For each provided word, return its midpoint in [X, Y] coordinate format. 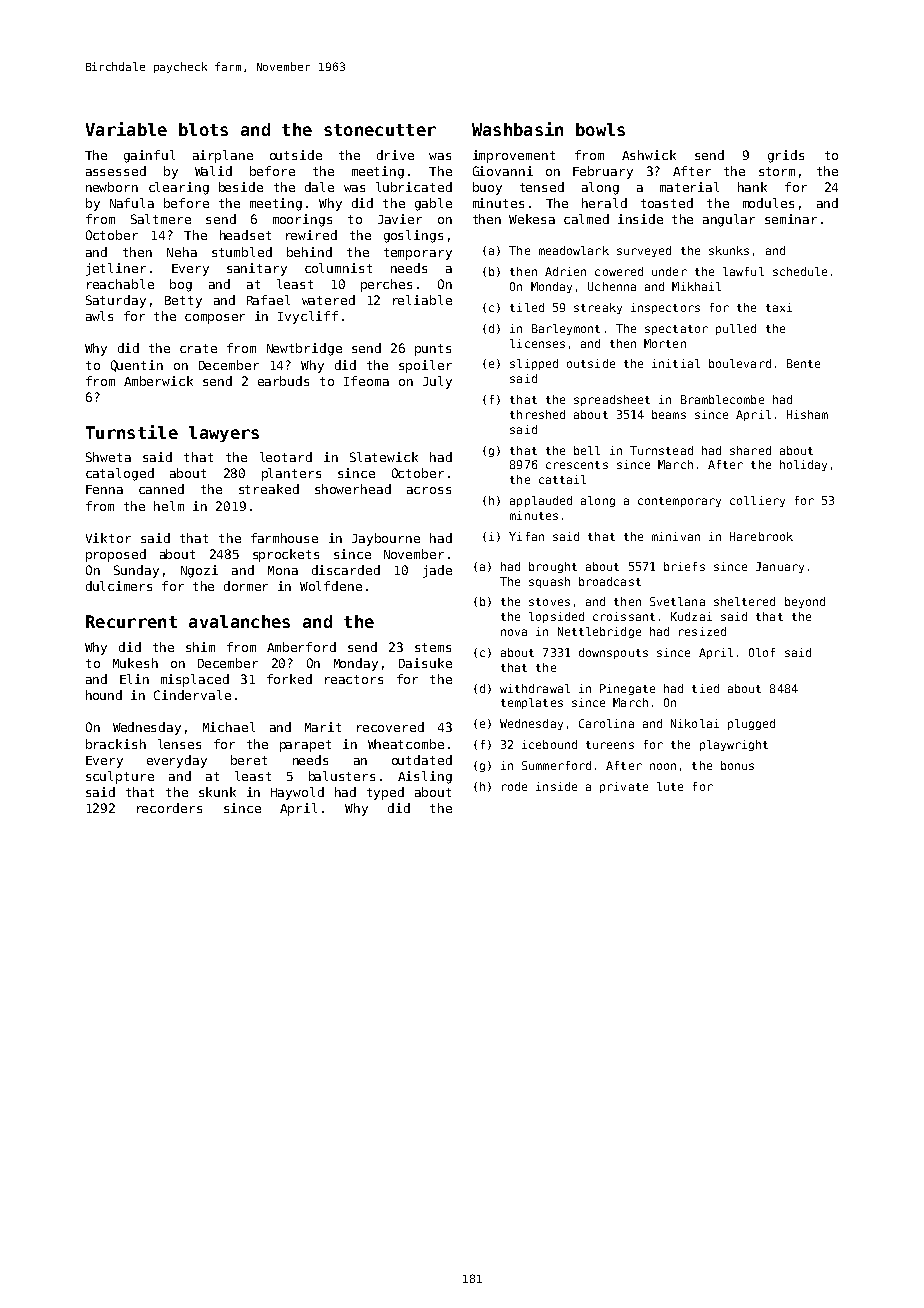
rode [514, 786]
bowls [600, 129]
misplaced [195, 680]
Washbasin [517, 129]
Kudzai [691, 616]
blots [203, 129]
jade [437, 571]
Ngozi [199, 571]
